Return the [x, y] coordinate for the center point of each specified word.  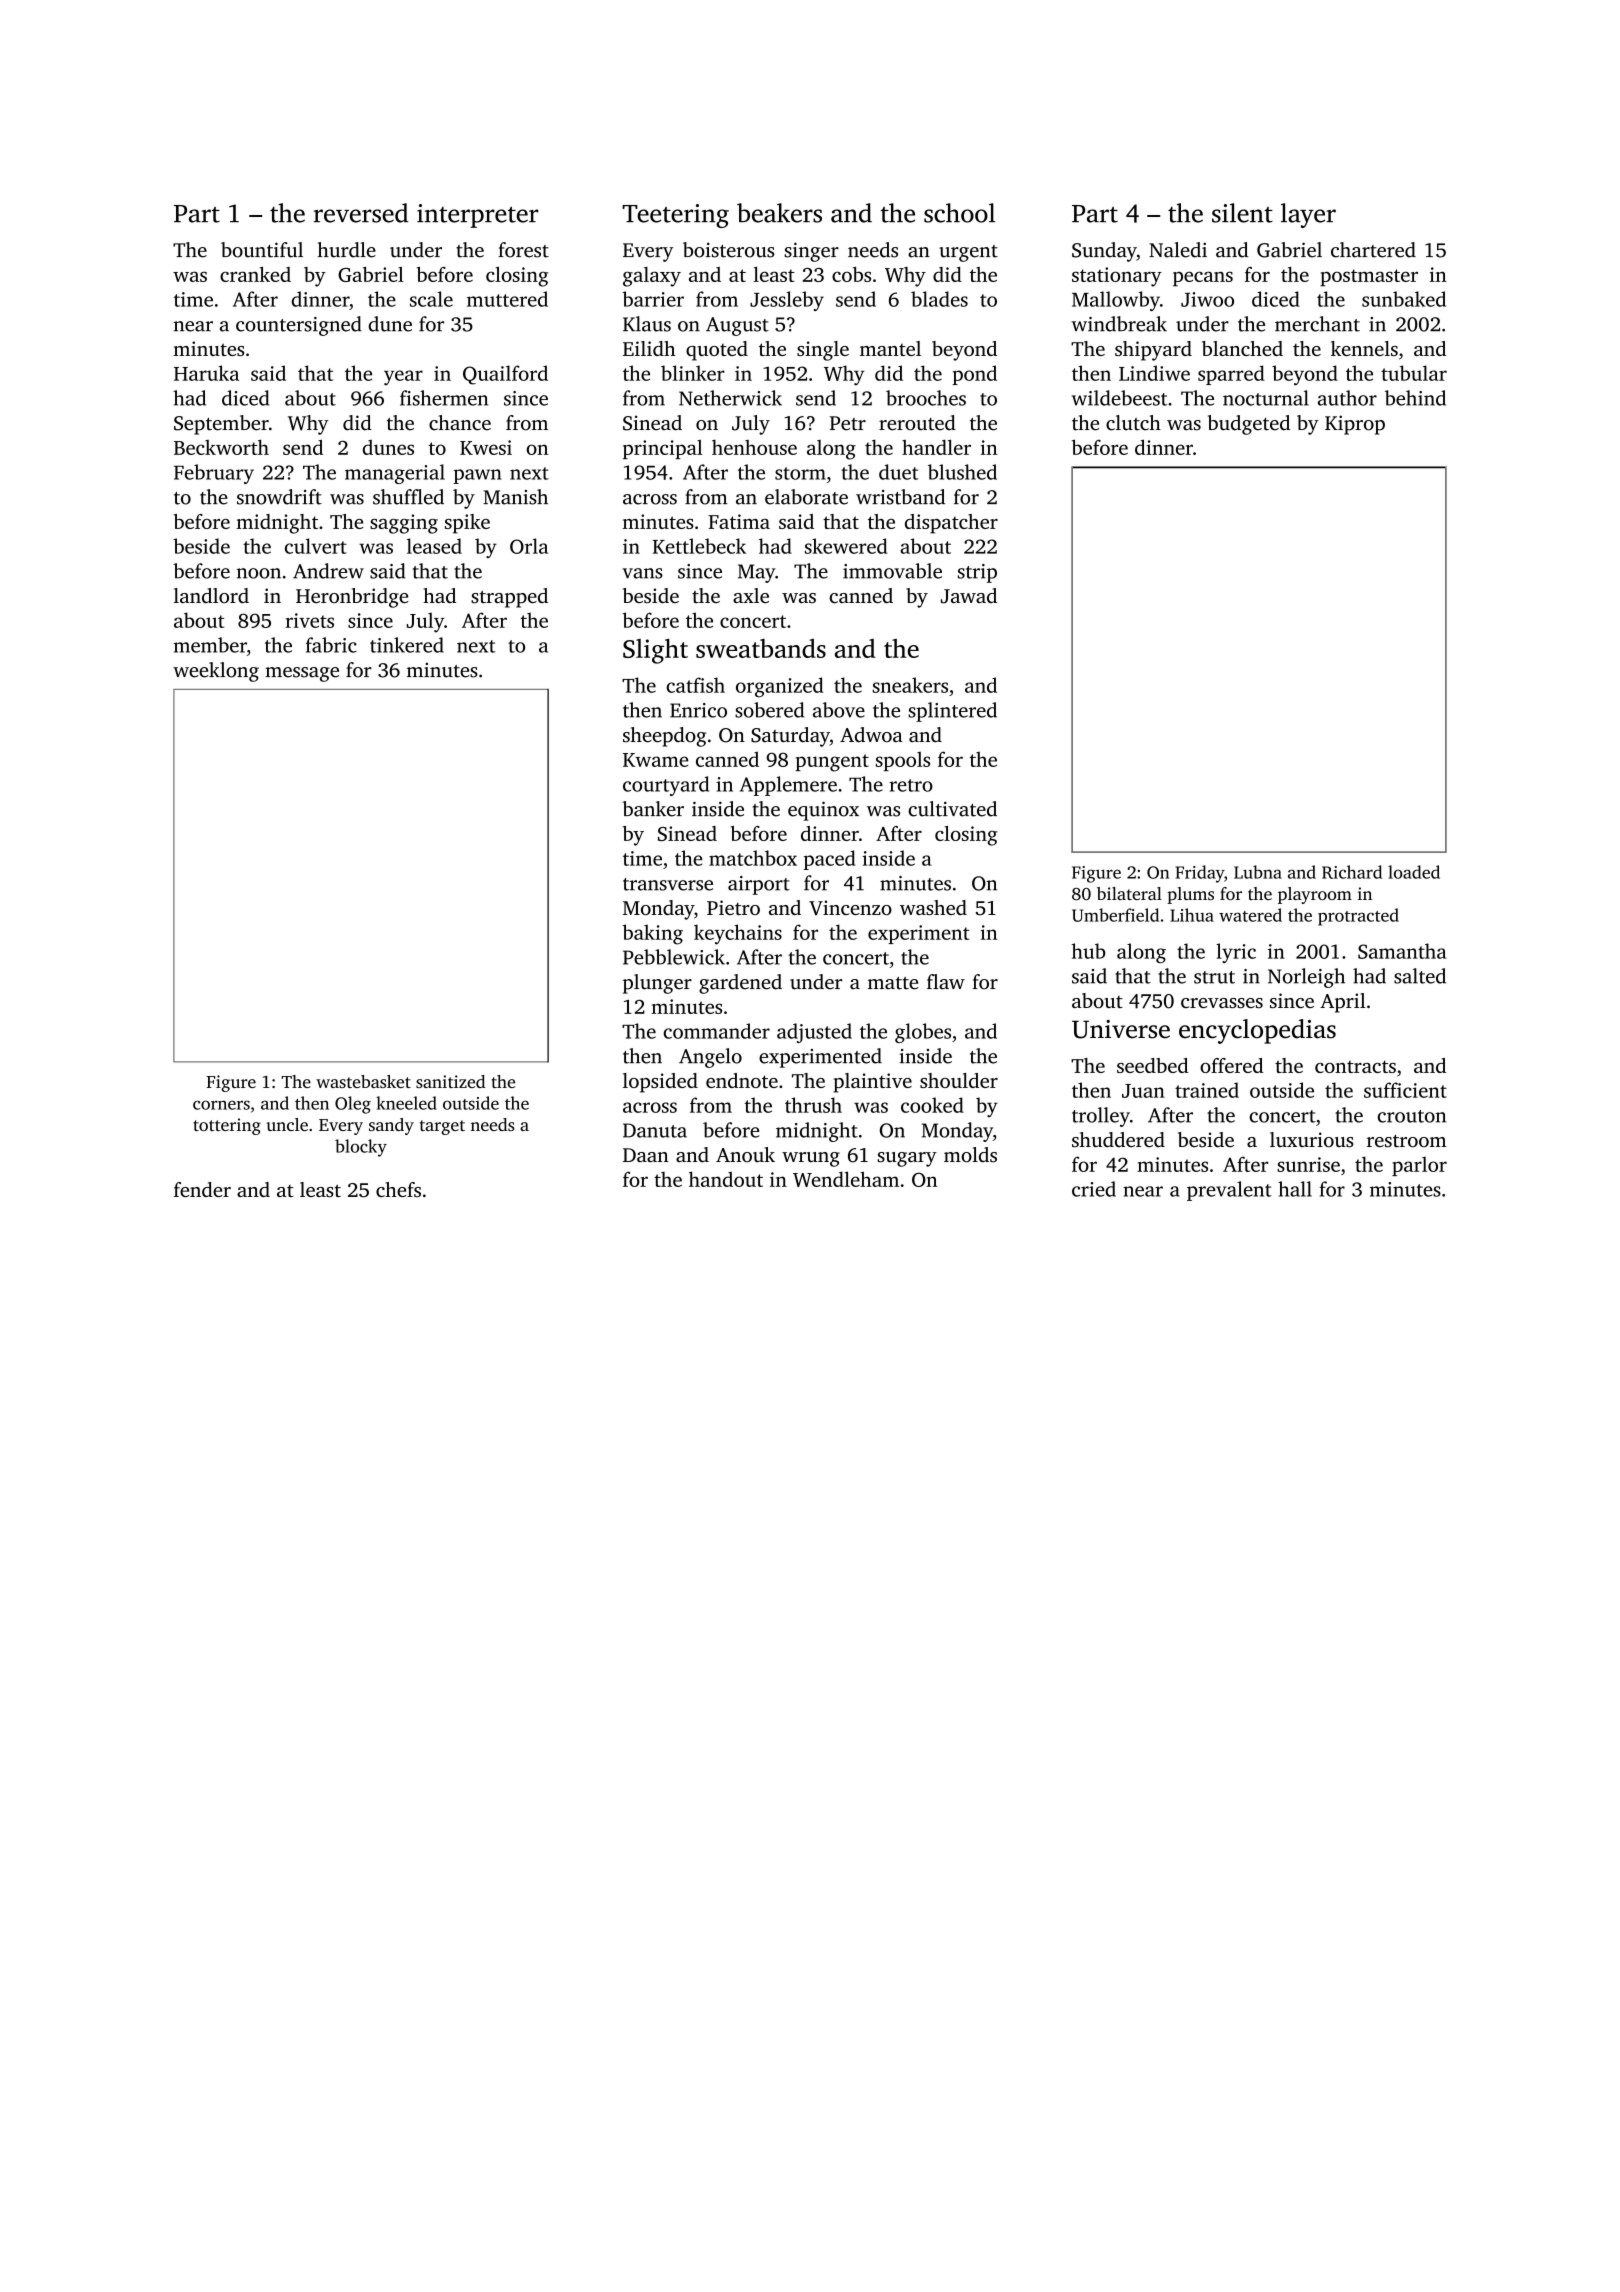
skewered [846, 546]
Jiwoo [1207, 299]
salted [1420, 976]
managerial [395, 474]
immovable [892, 571]
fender [202, 1189]
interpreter [478, 216]
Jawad [969, 596]
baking [652, 934]
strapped [509, 598]
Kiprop [1355, 425]
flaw [946, 982]
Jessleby [787, 301]
